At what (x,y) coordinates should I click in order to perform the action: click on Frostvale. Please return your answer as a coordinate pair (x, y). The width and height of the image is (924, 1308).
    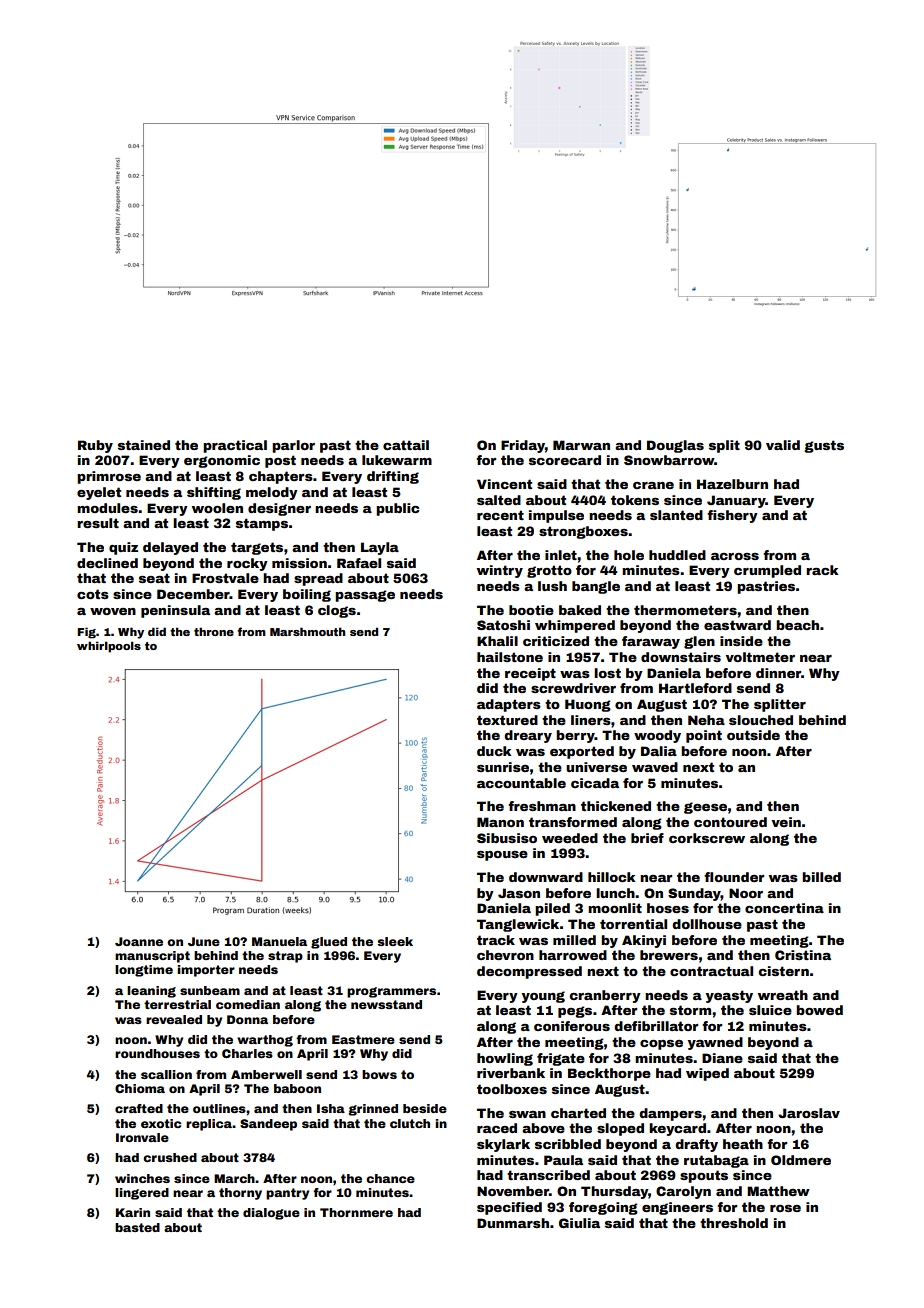
    Looking at the image, I should click on (225, 578).
